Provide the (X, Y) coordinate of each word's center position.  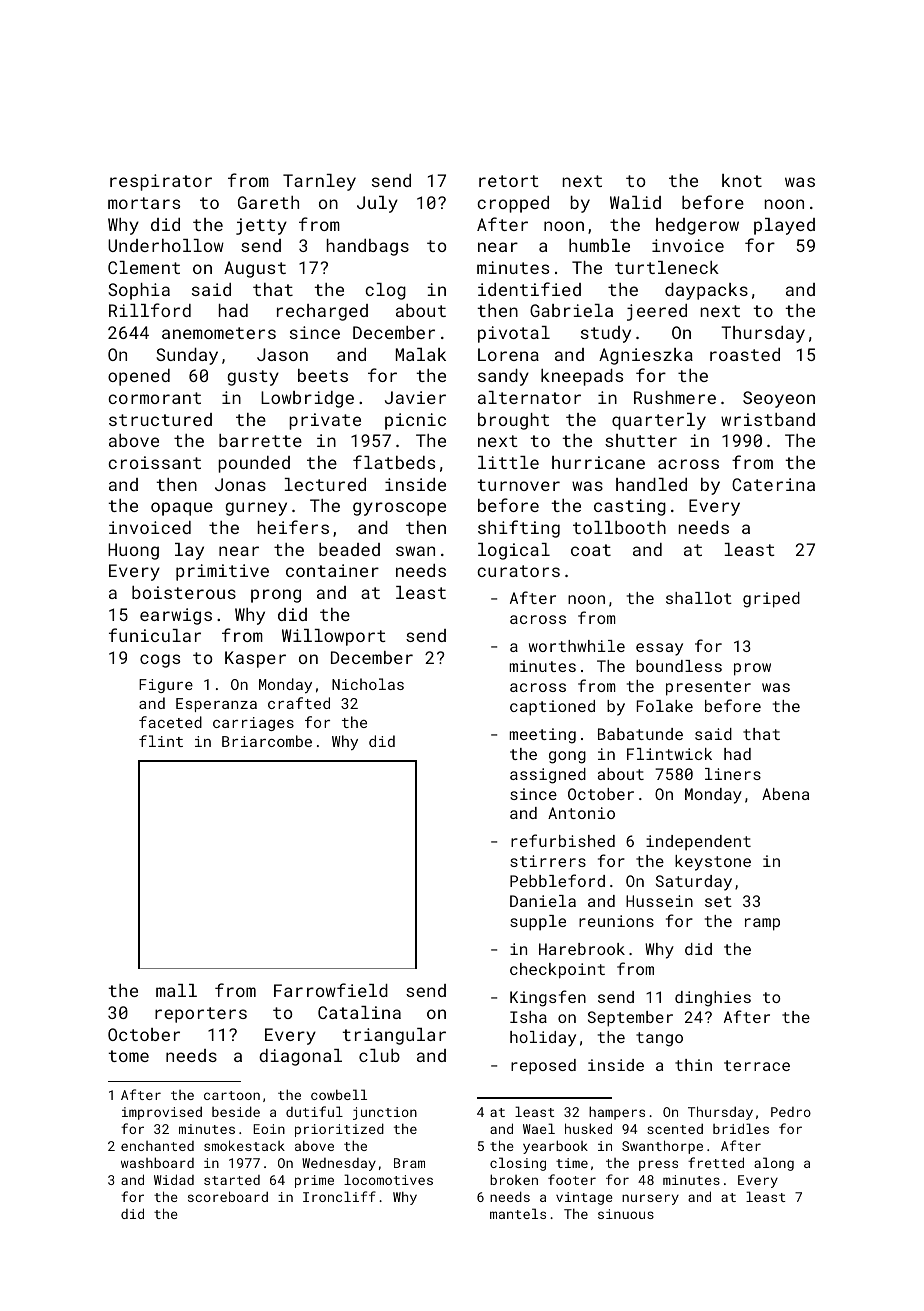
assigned (548, 776)
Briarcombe (267, 741)
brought (513, 421)
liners (733, 774)
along (774, 1164)
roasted (745, 354)
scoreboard (228, 1196)
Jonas (240, 484)
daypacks (706, 291)
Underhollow (166, 245)
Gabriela (571, 310)
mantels (518, 1213)
